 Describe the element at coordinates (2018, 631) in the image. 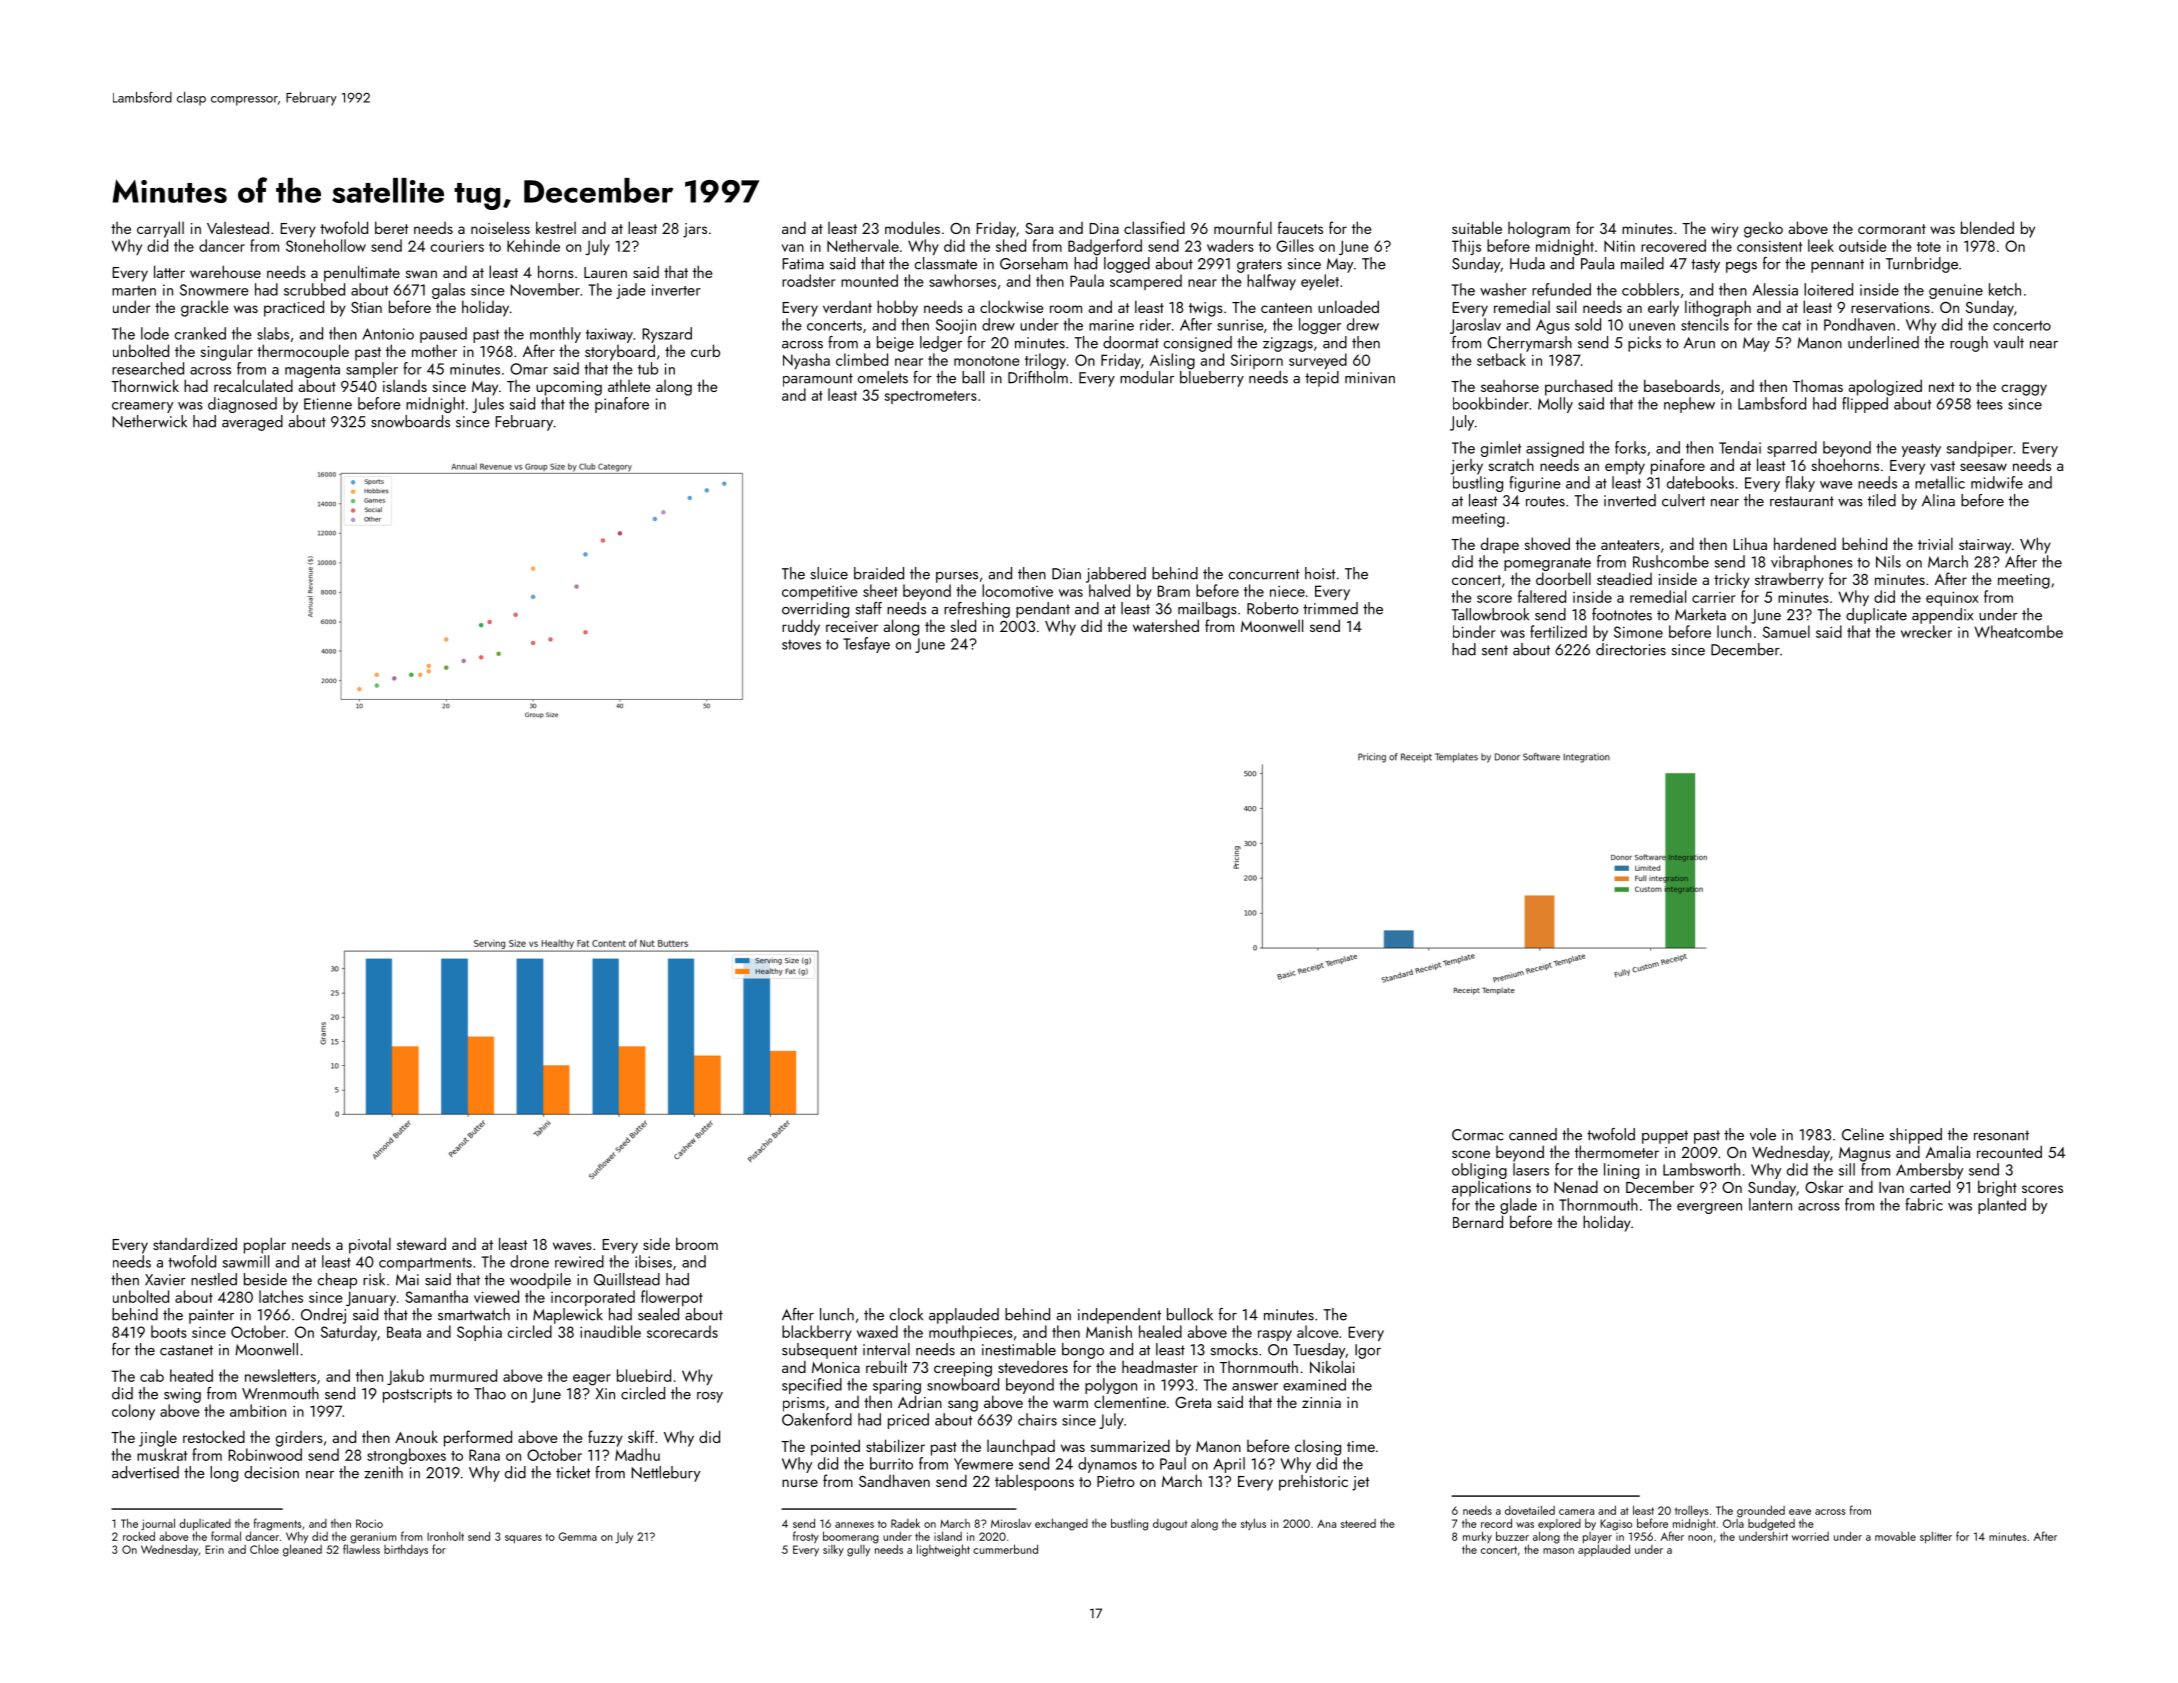

I see `Wheatcombe` at that location.
